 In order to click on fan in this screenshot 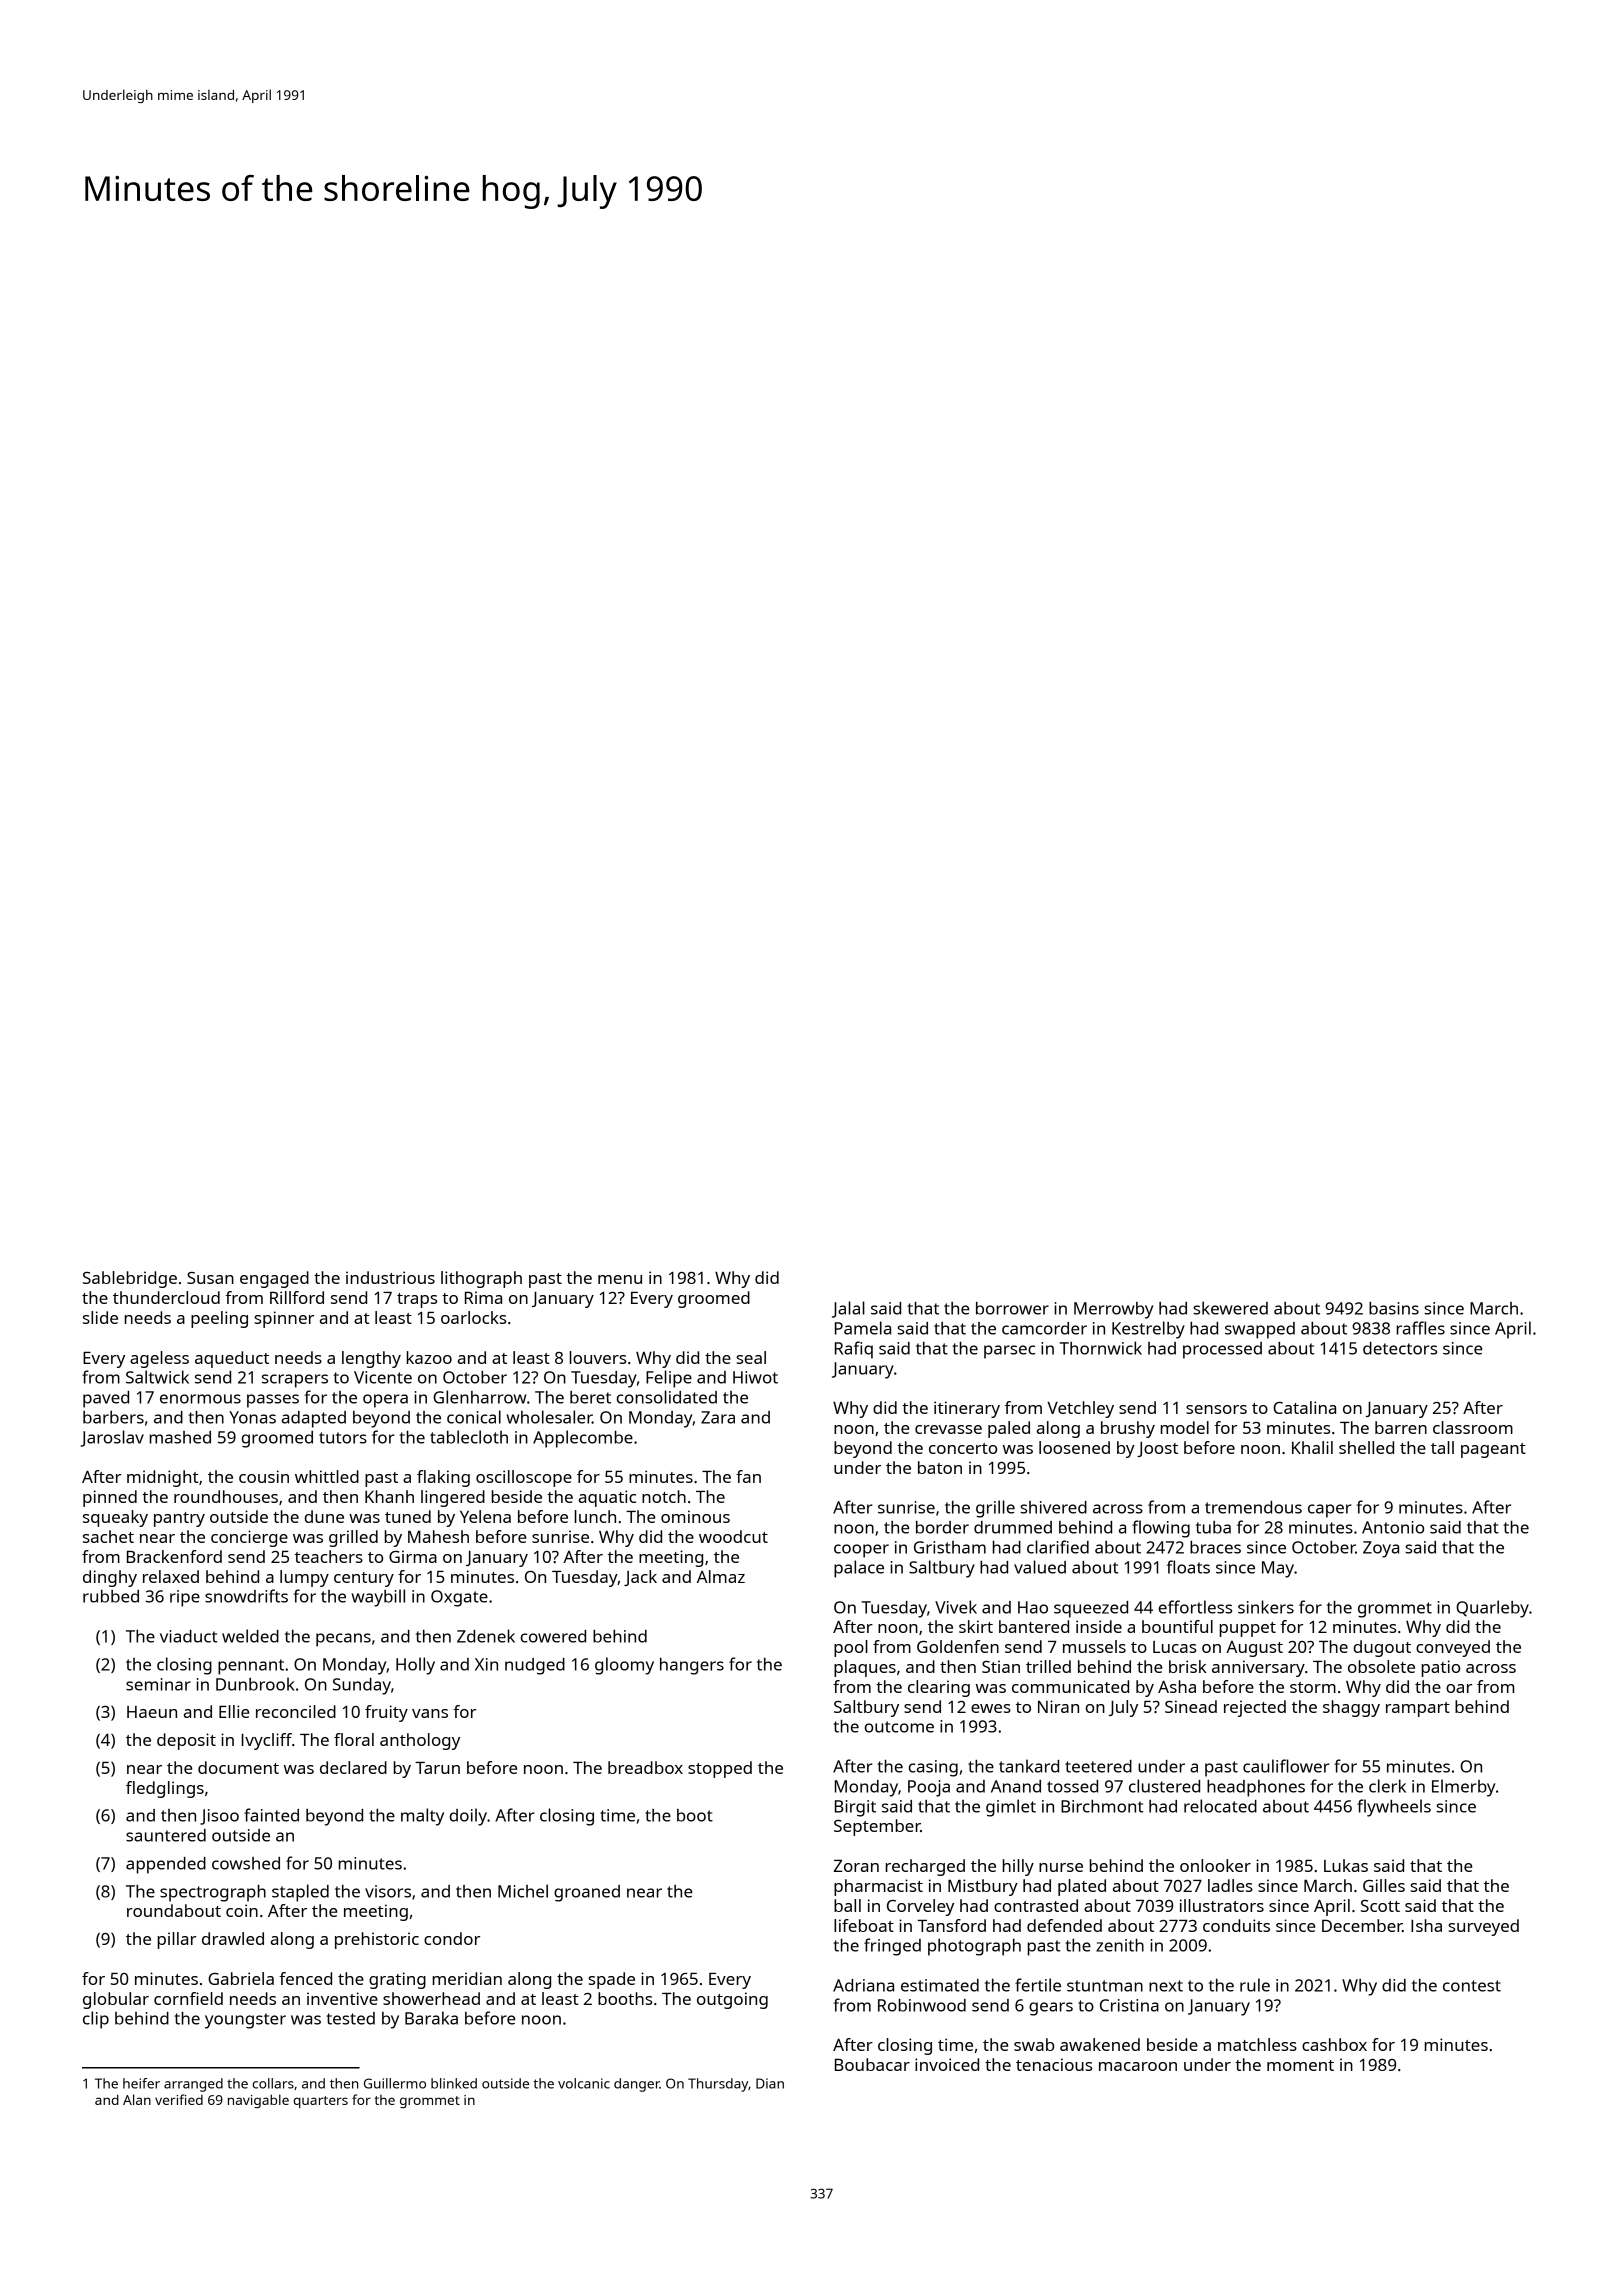, I will do `click(748, 1476)`.
